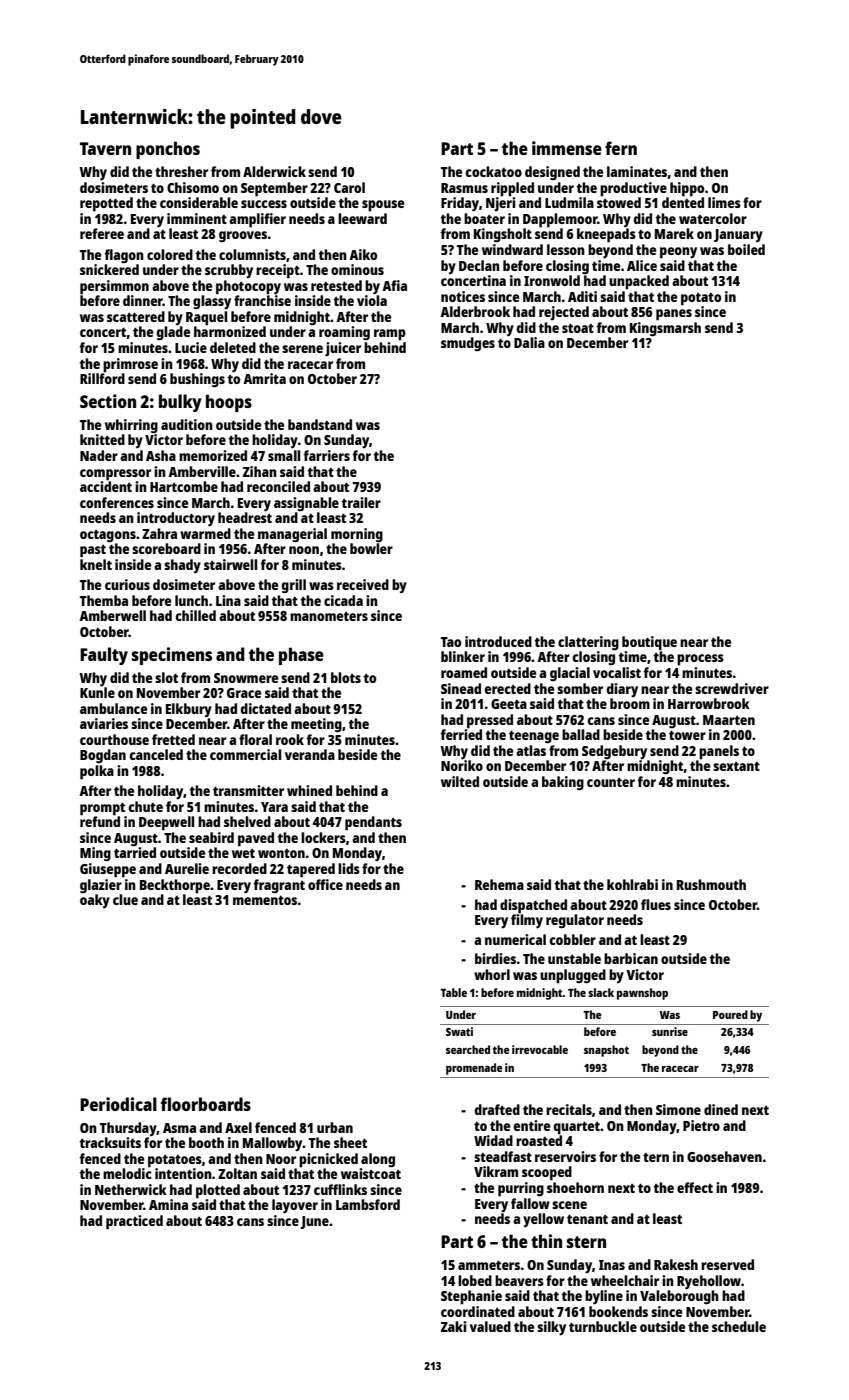 This page has height=1400, width=849. Describe the element at coordinates (135, 852) in the page. I see `tarried` at that location.
